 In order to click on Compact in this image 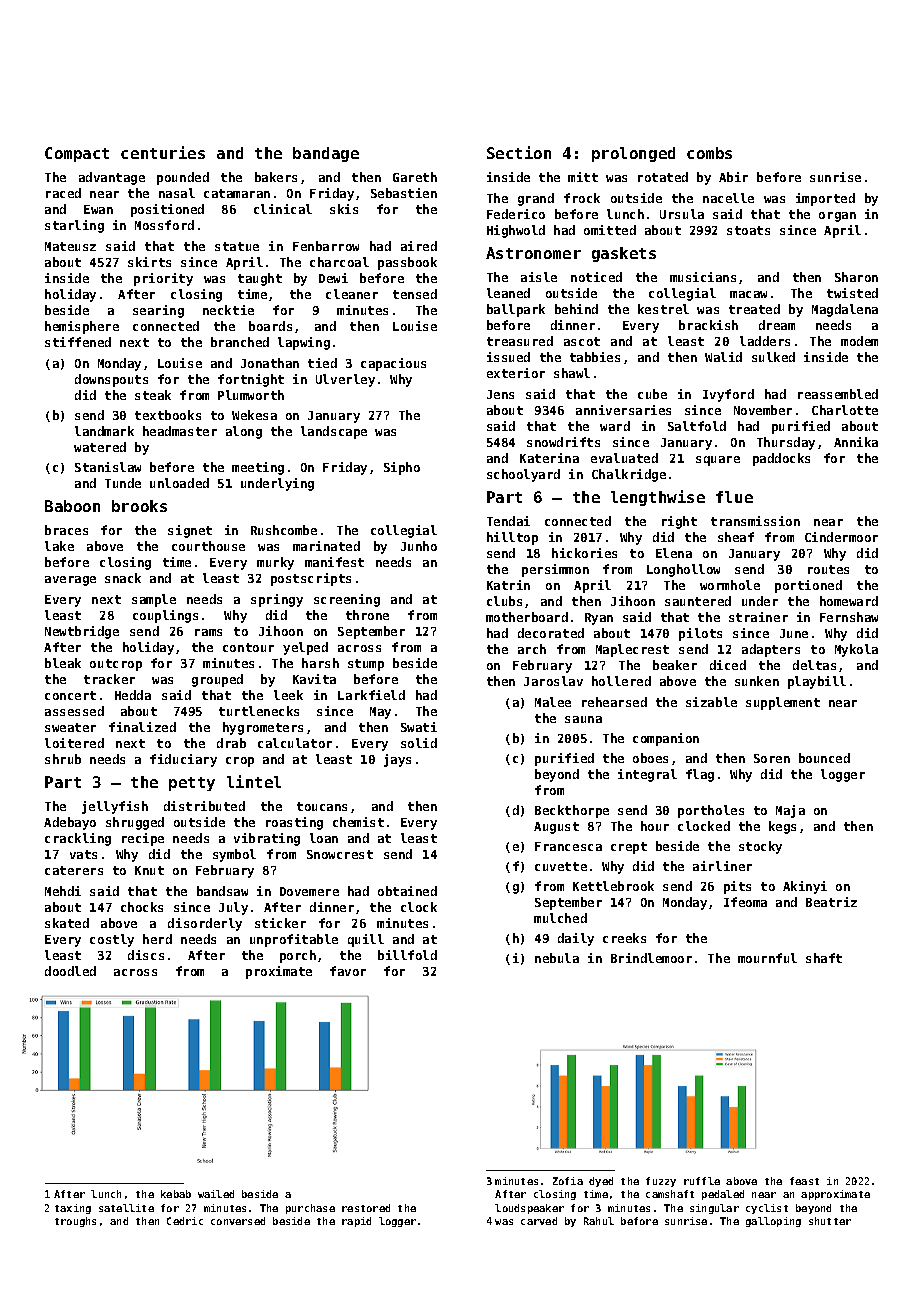, I will do `click(77, 154)`.
